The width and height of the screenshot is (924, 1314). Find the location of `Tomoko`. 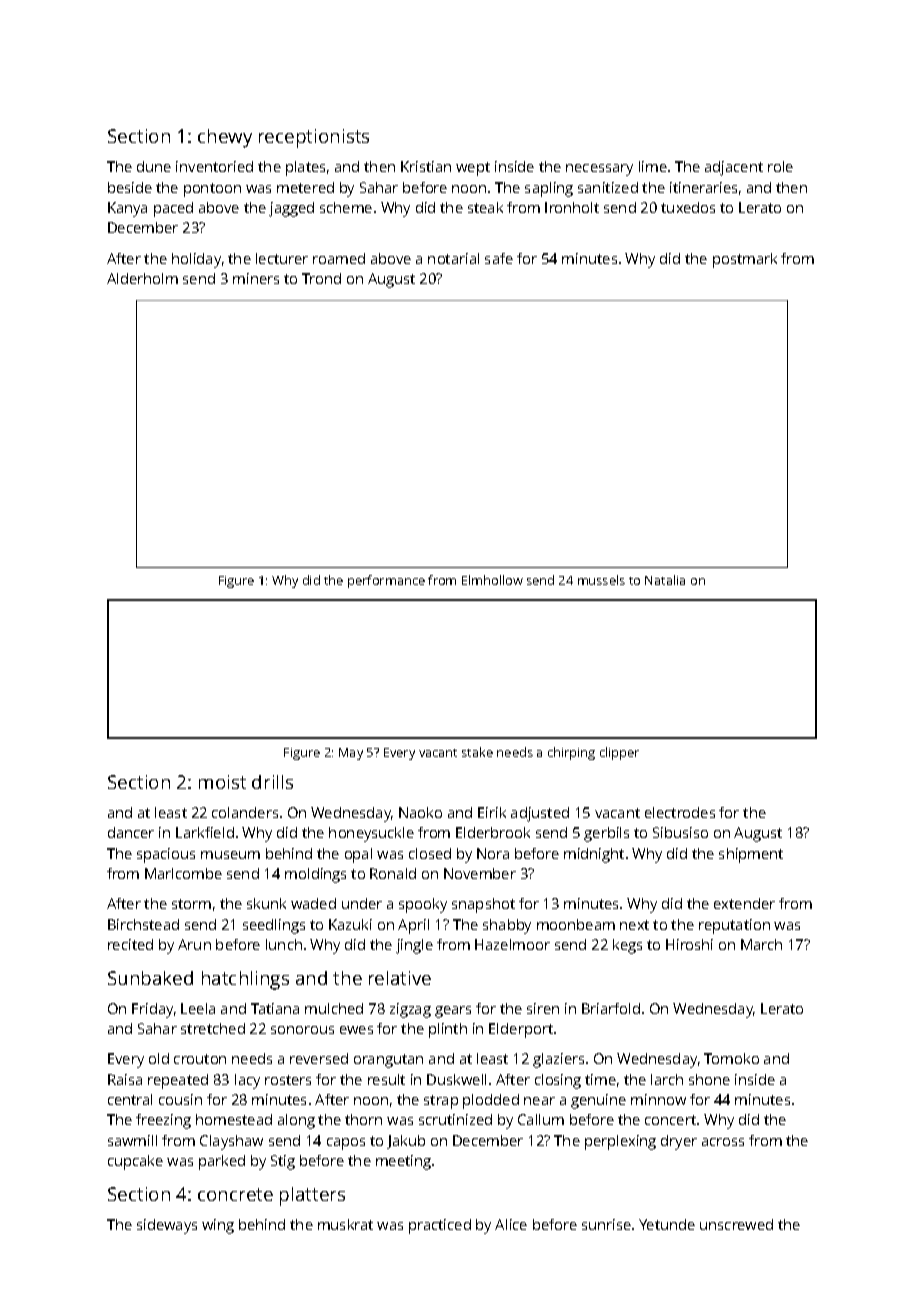

Tomoko is located at coordinates (731, 1058).
